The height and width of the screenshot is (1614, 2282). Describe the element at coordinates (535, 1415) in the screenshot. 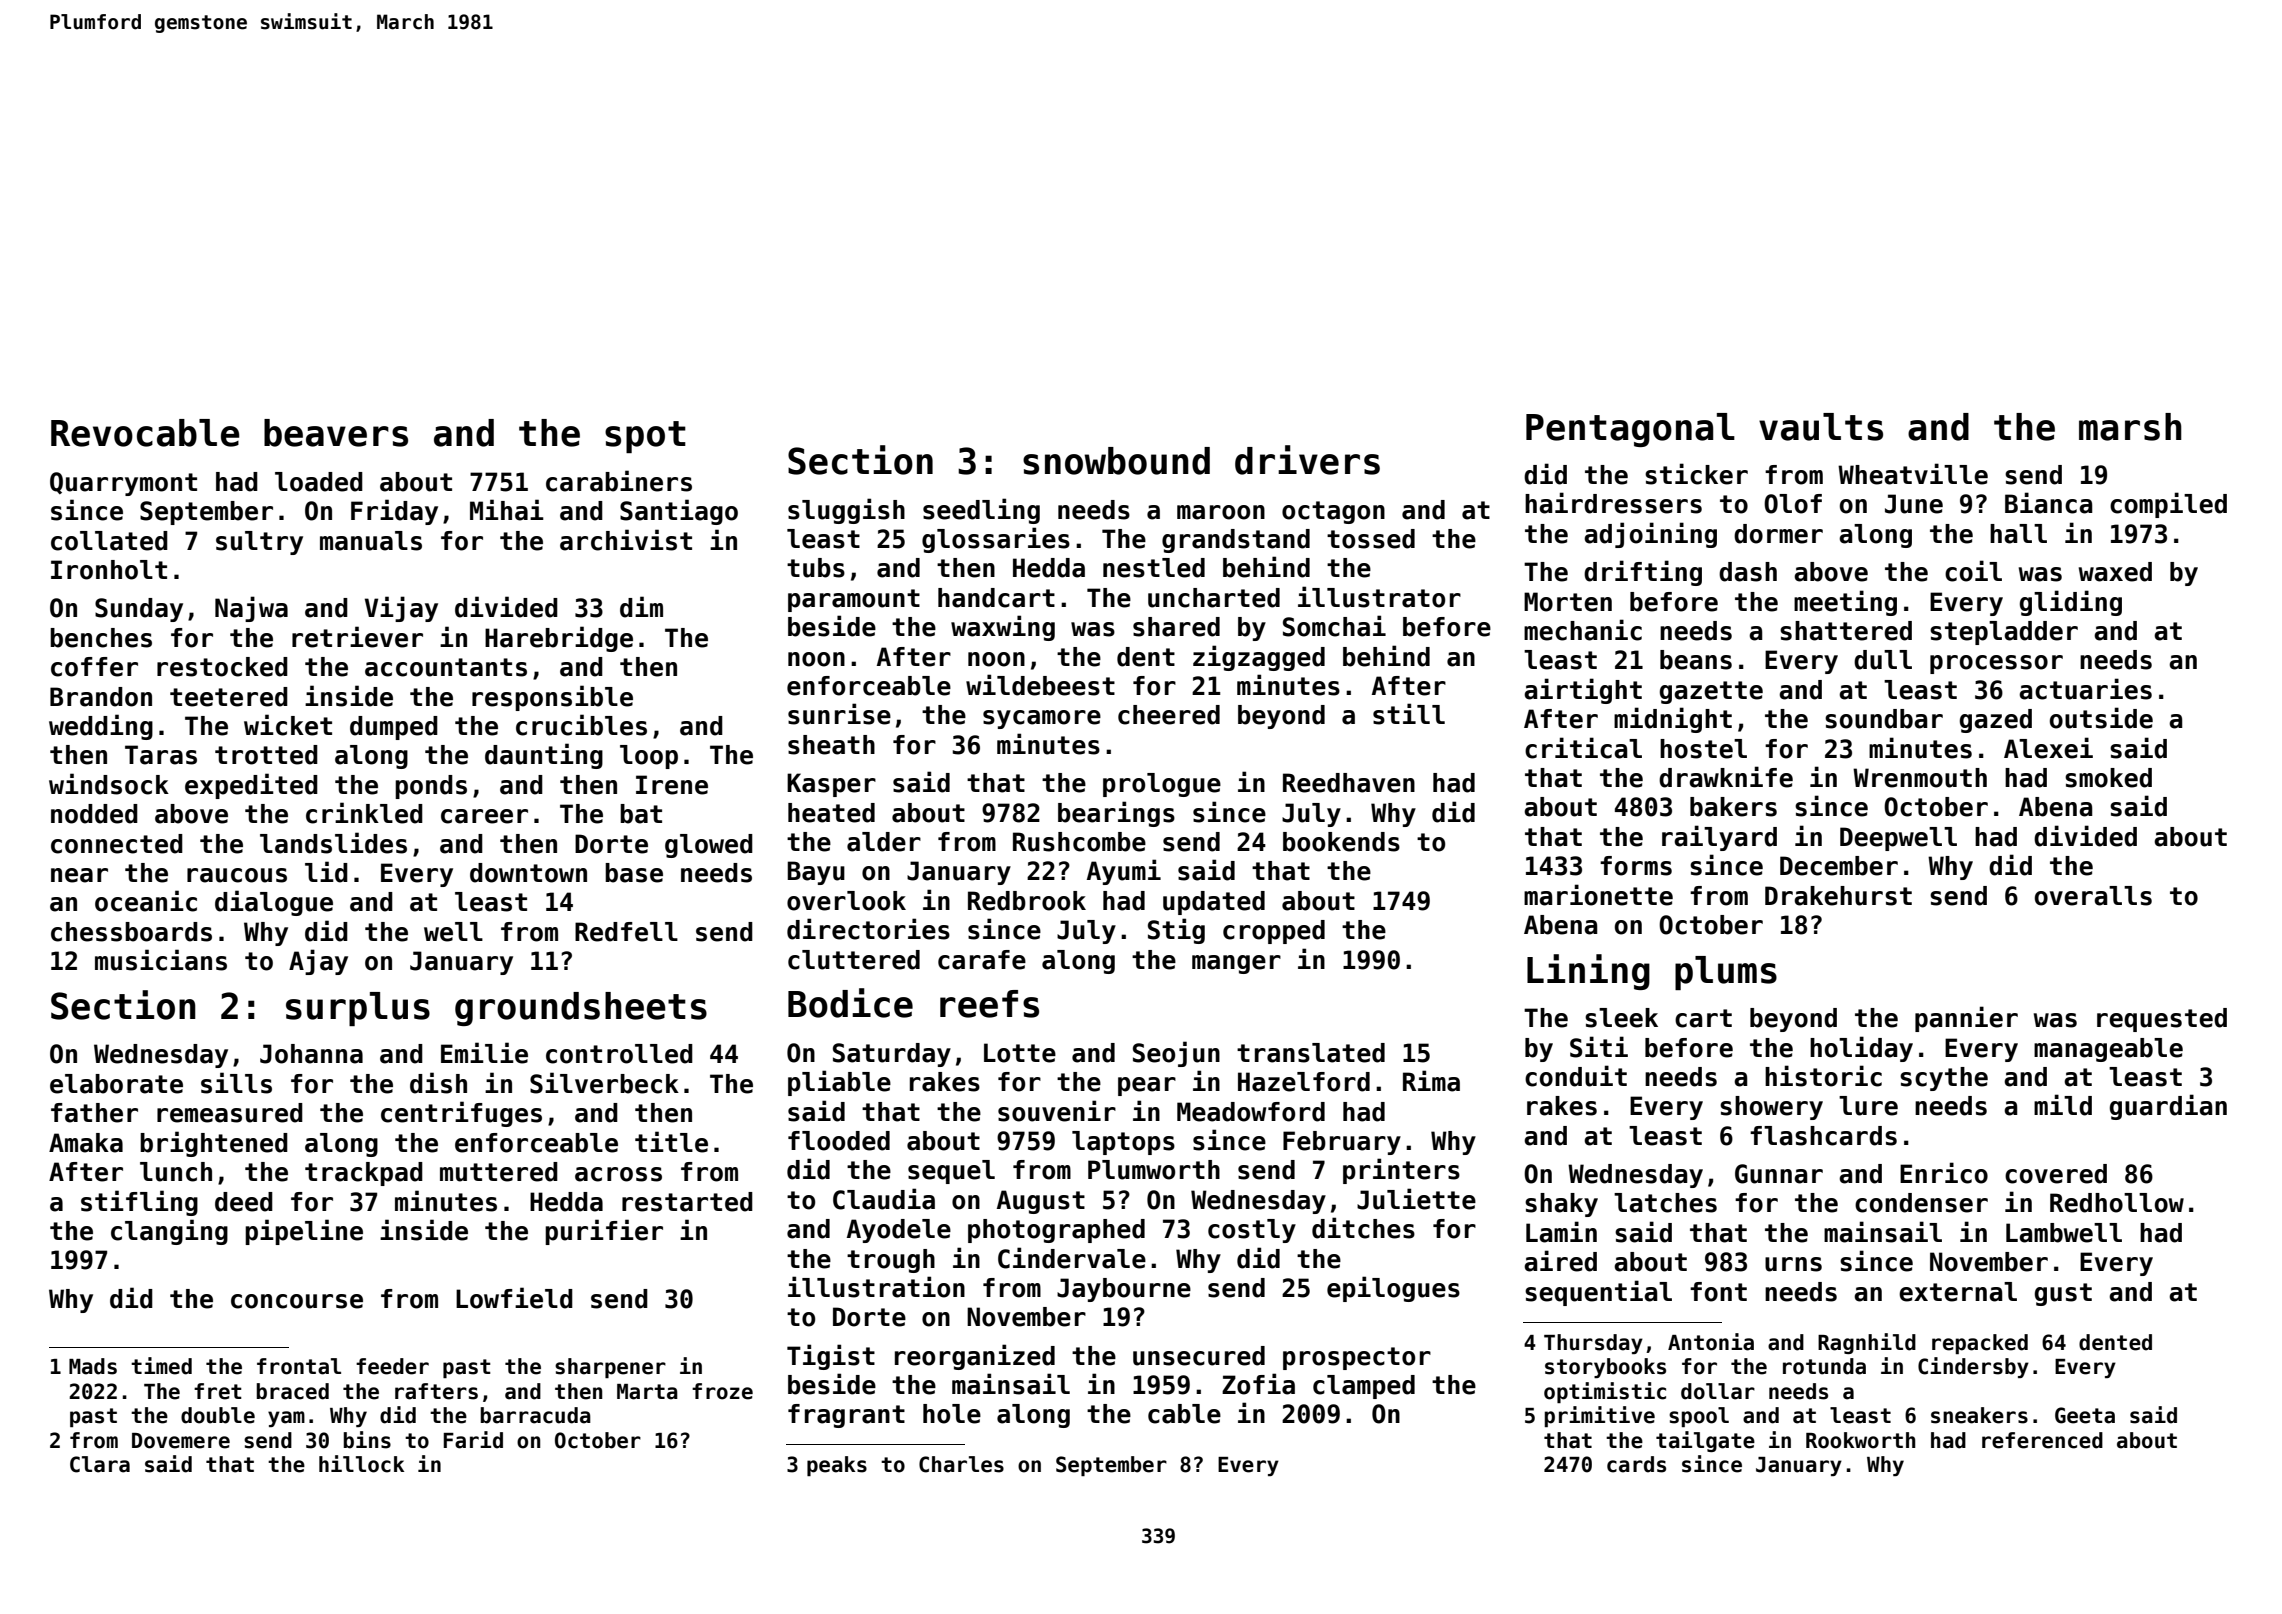

I see `barracuda` at that location.
